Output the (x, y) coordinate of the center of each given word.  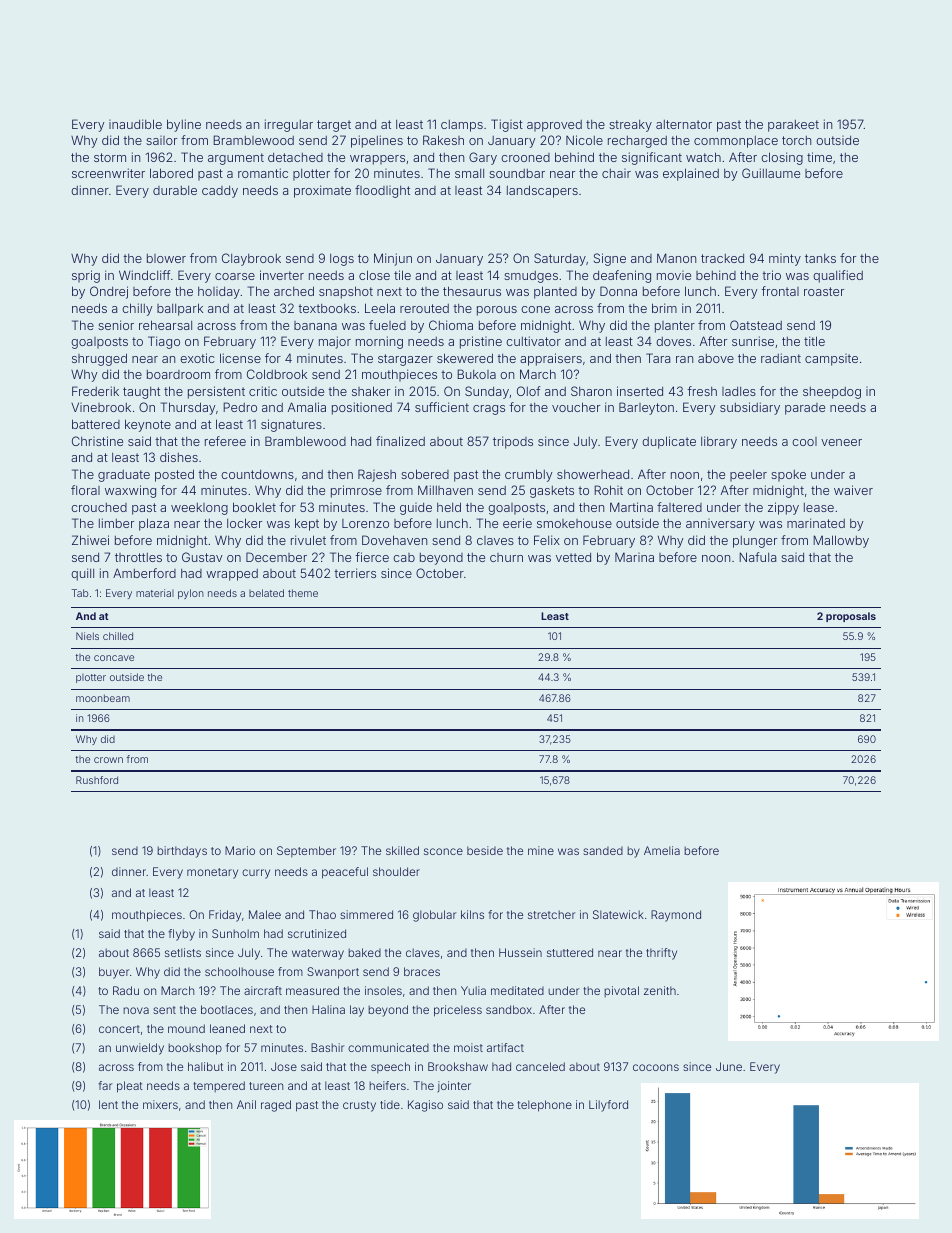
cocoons (656, 1067)
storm (110, 157)
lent (108, 1104)
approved (554, 126)
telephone (544, 1106)
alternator (684, 124)
